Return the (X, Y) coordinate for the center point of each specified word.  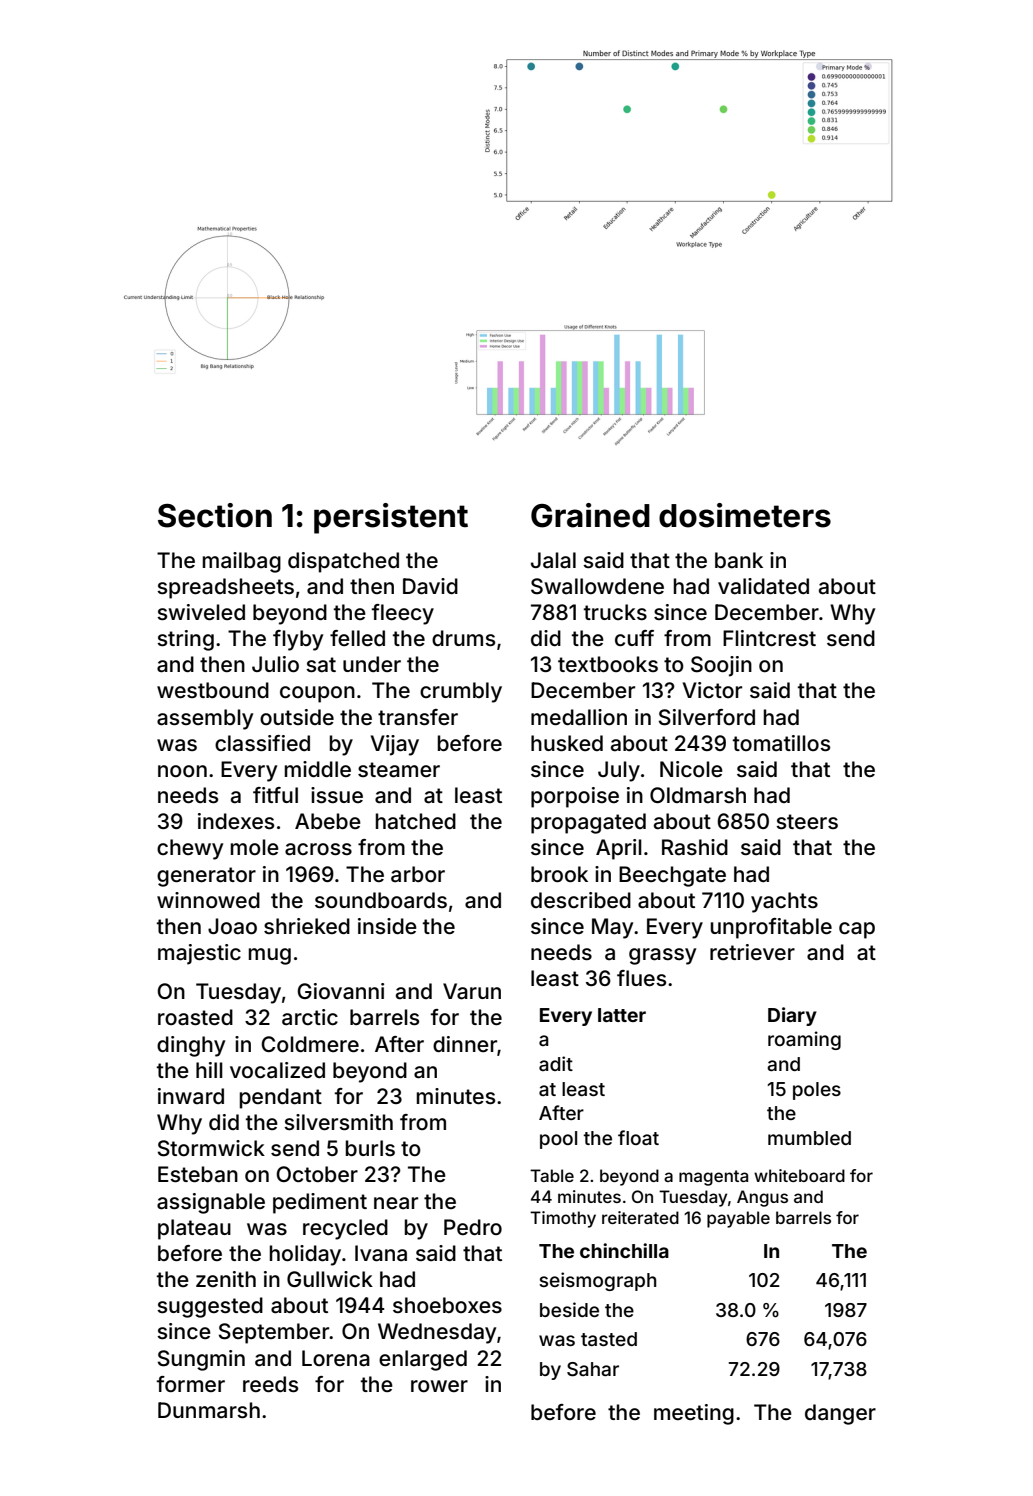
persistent (391, 518)
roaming (804, 1040)
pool (558, 1140)
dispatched (343, 562)
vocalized (277, 1070)
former (191, 1384)
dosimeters (745, 515)
